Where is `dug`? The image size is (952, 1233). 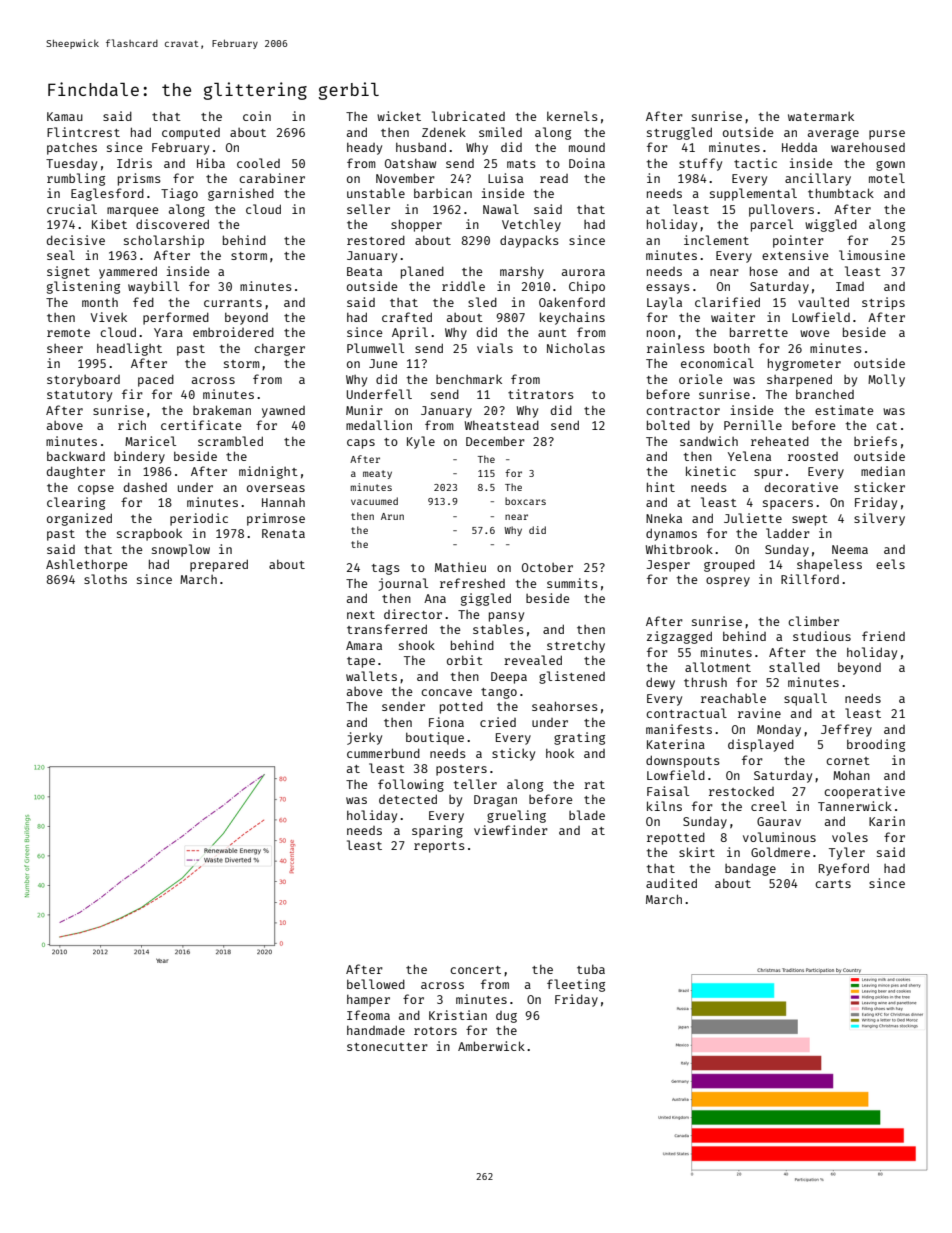
dug is located at coordinates (506, 1017).
